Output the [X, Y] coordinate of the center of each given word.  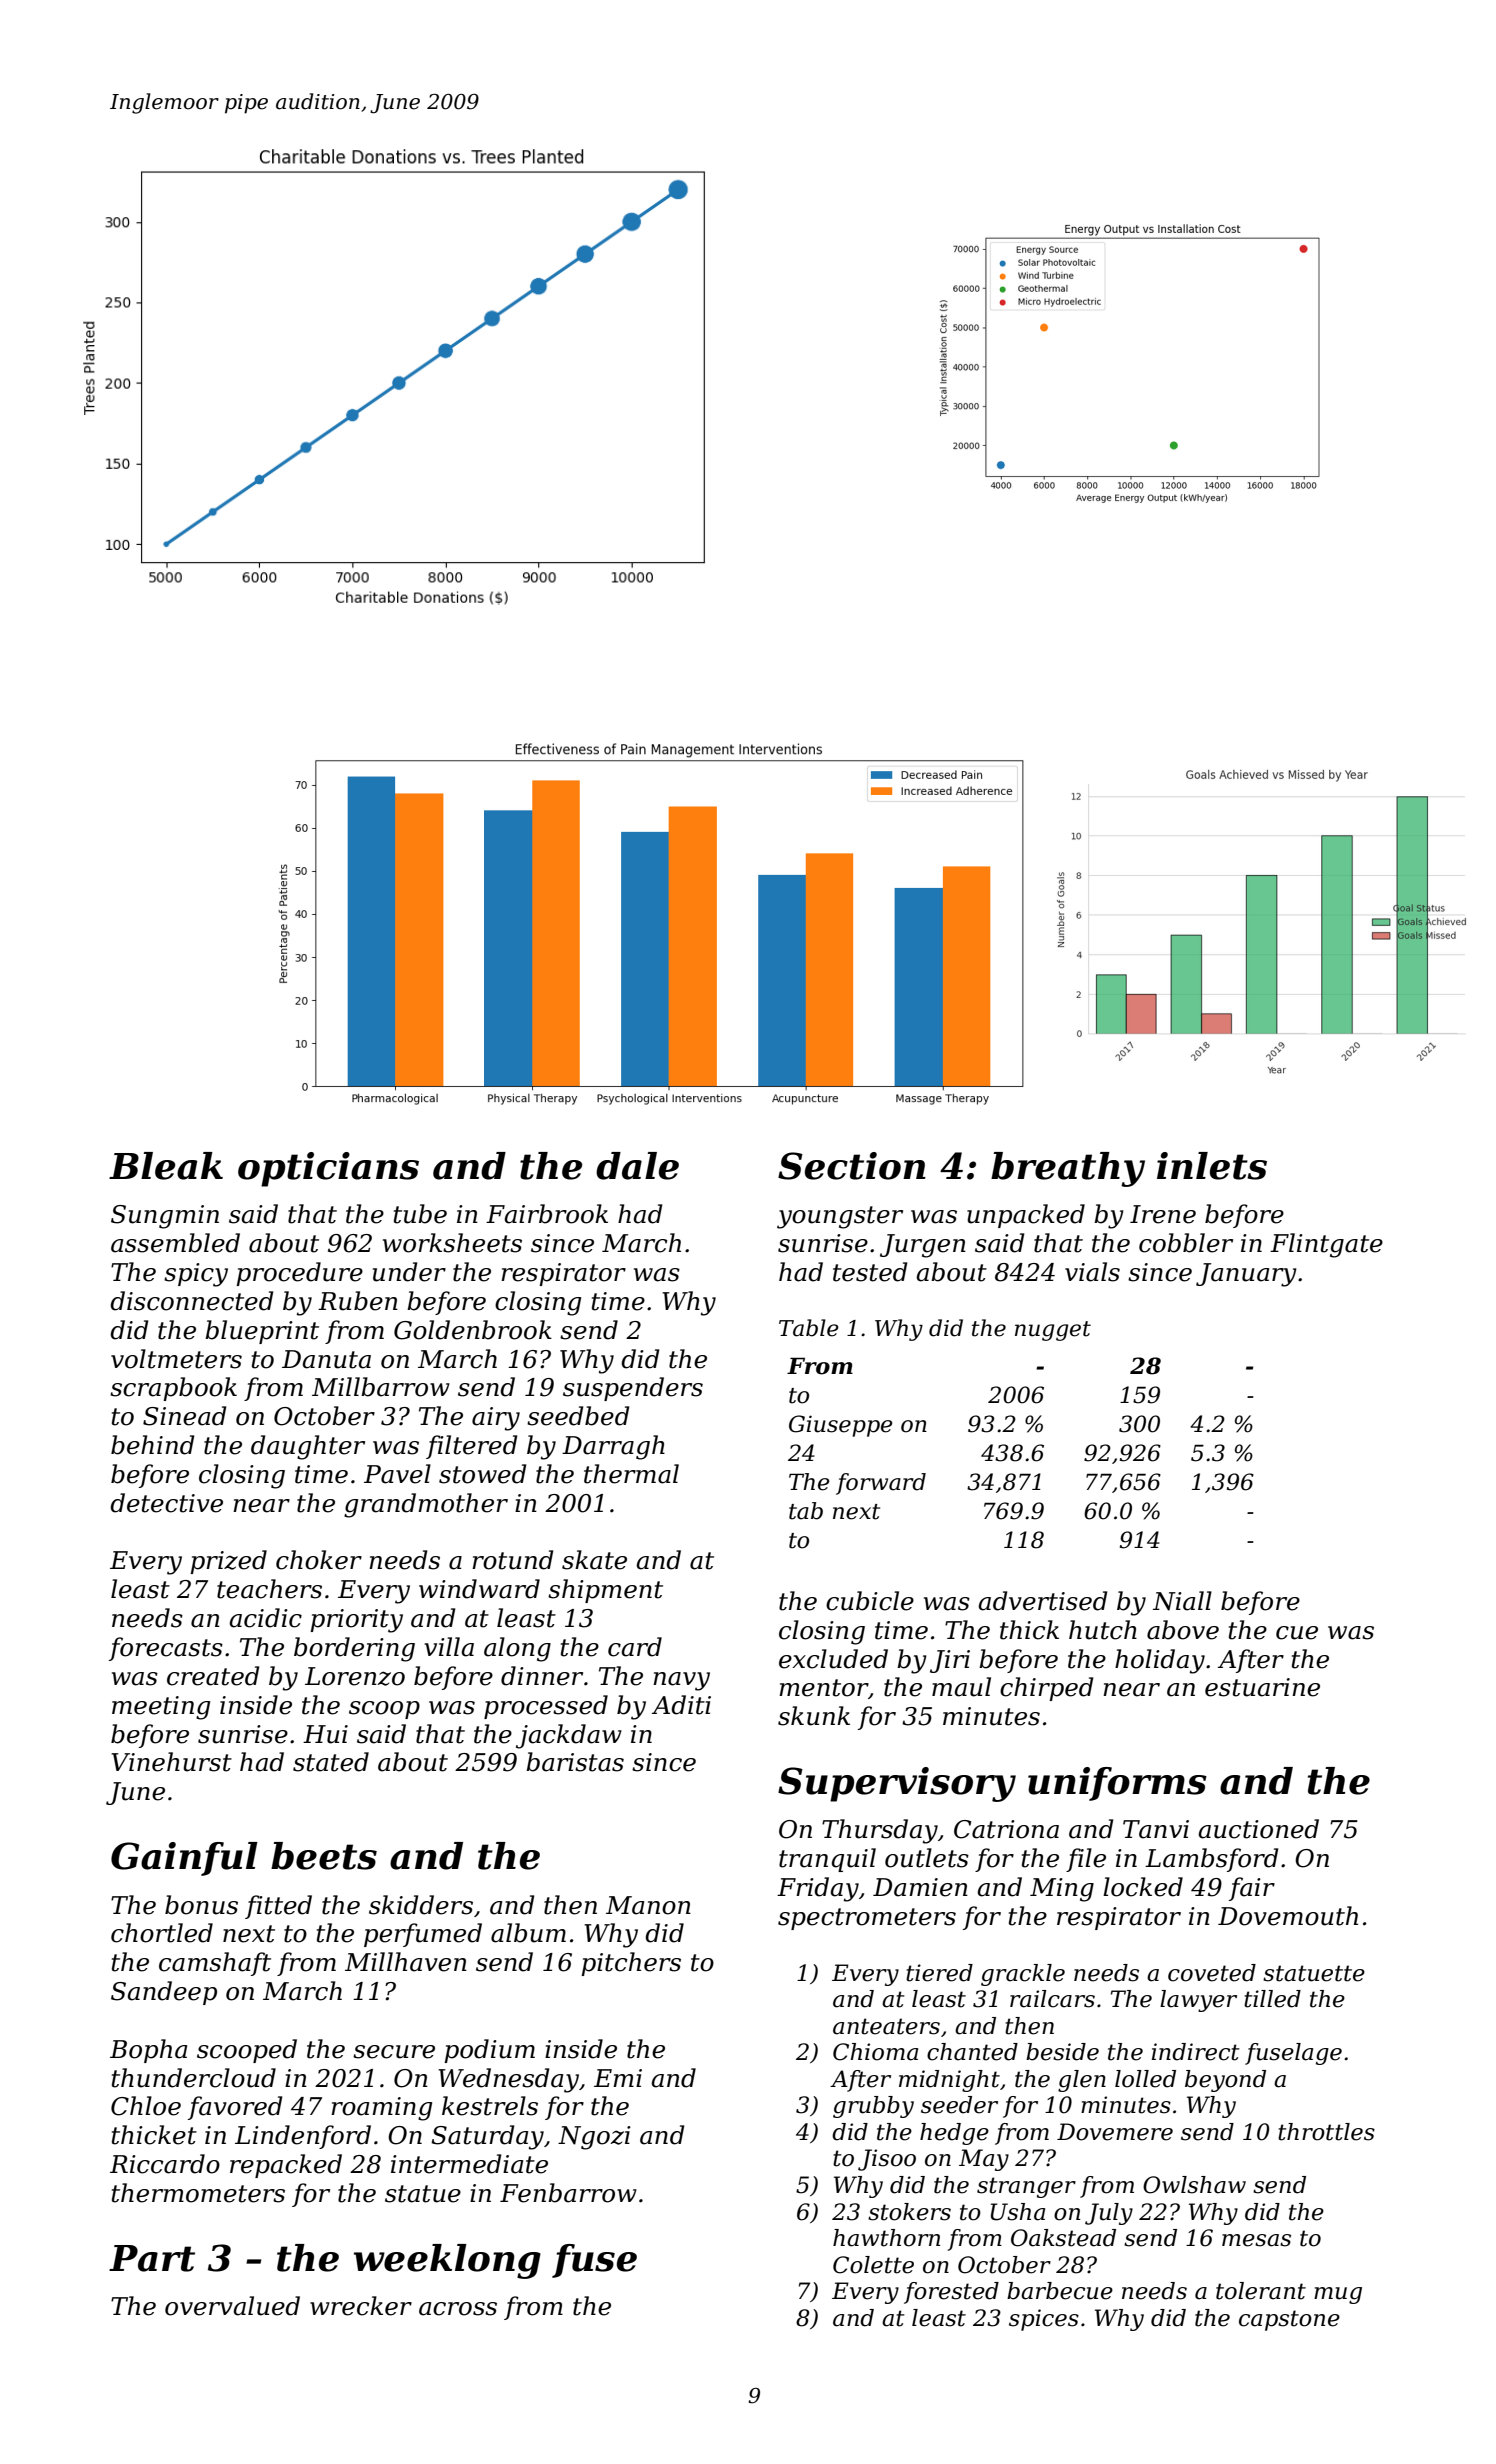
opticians [328, 1169]
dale [637, 1166]
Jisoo [887, 2160]
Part [152, 2258]
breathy [1068, 1169]
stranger [1026, 2187]
